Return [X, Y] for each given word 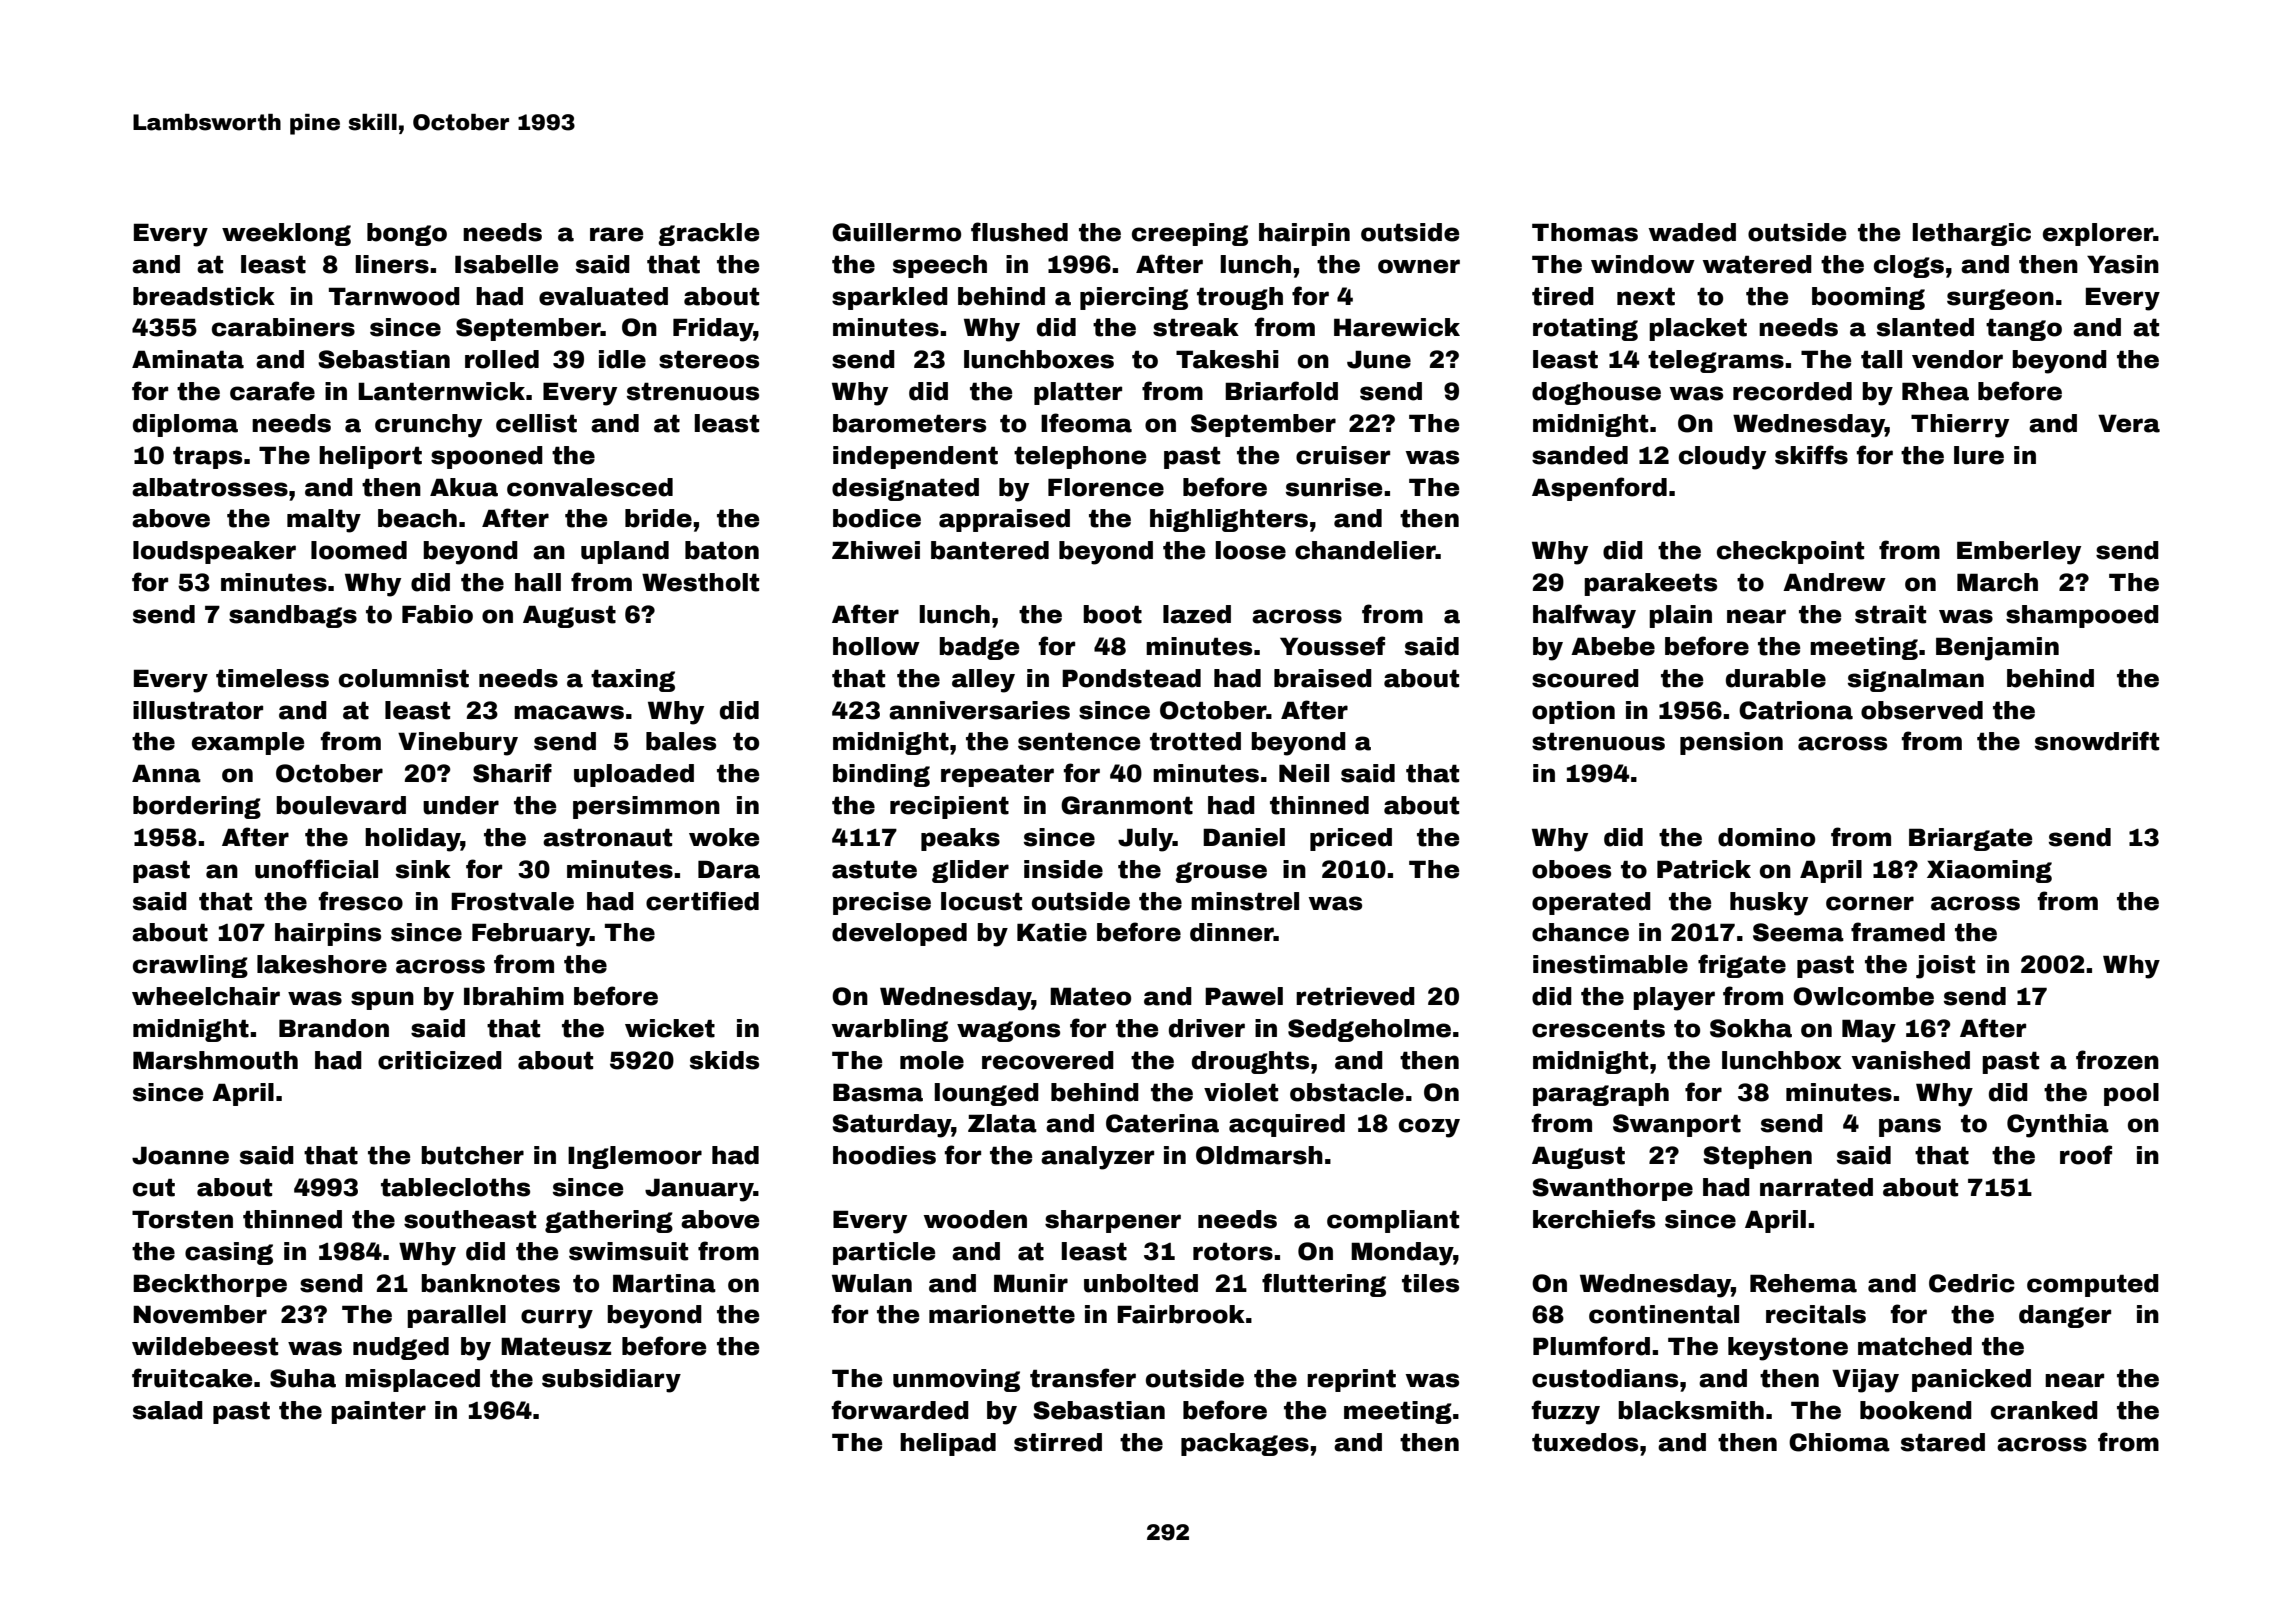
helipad [948, 1444]
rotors [1233, 1251]
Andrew [1834, 582]
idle [622, 359]
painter [378, 1412]
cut [154, 1187]
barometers [909, 423]
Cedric [1972, 1283]
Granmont [1127, 805]
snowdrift [2097, 741]
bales [681, 741]
